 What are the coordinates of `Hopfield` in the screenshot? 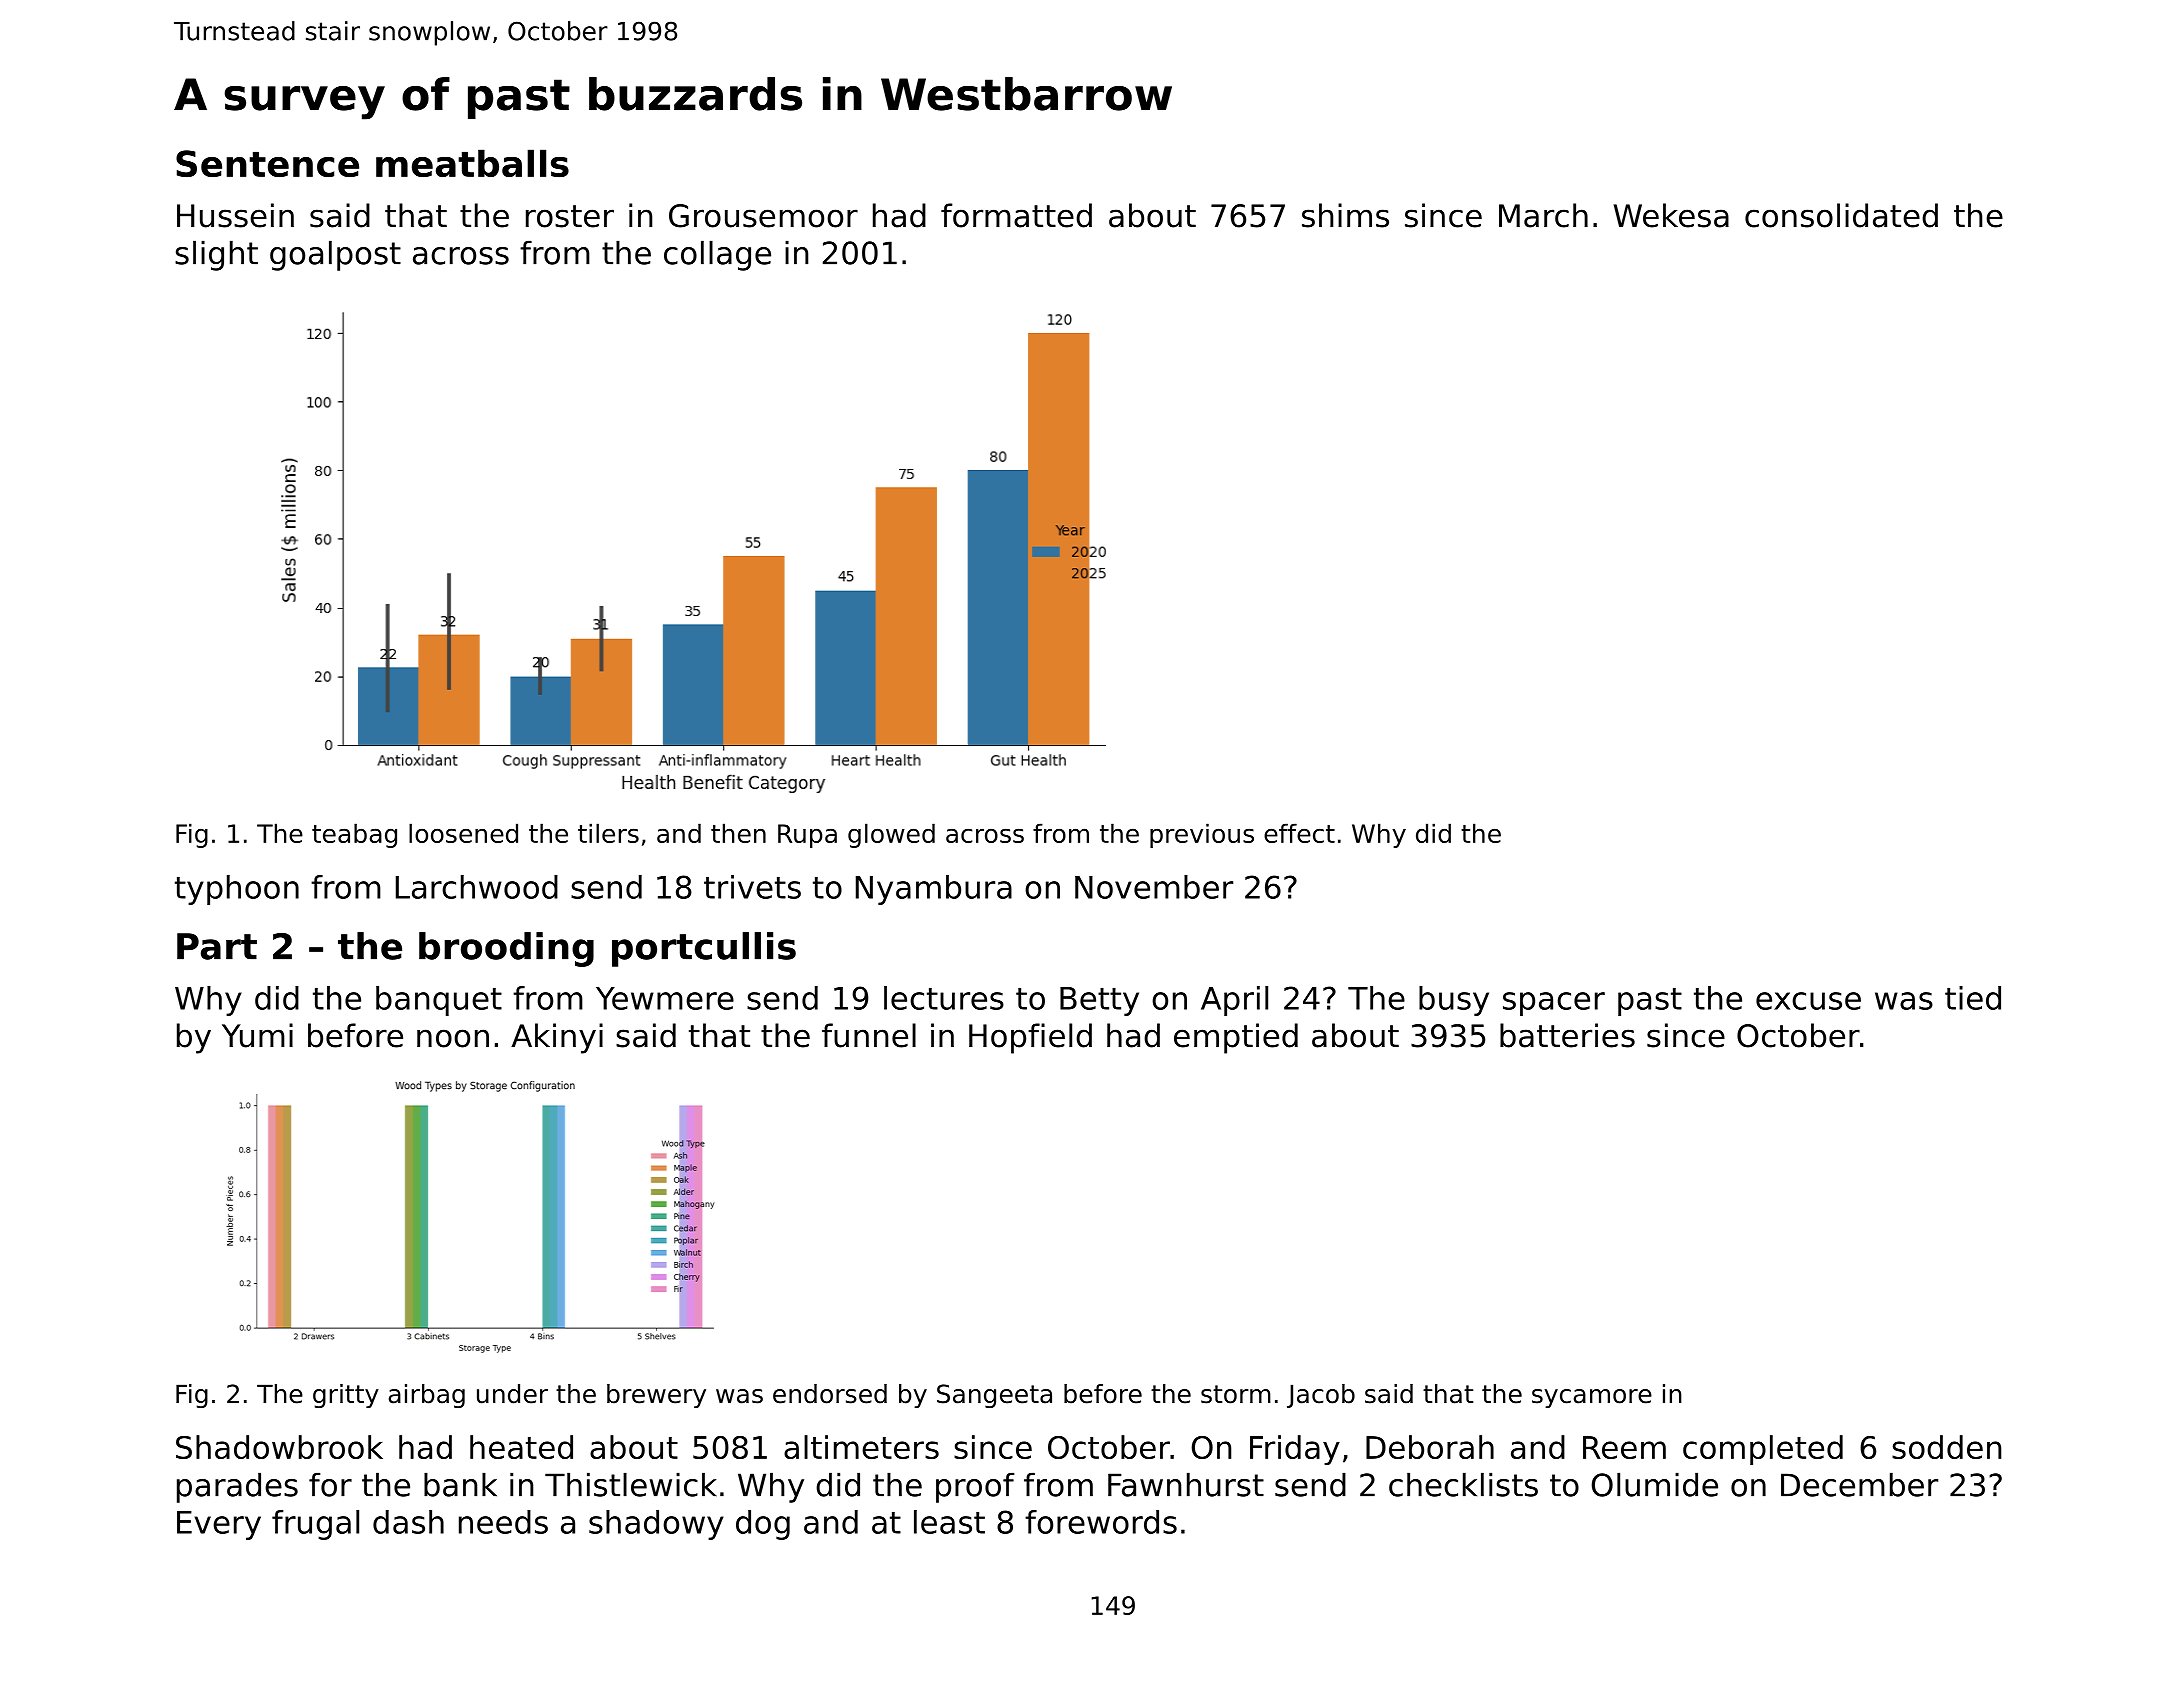 It's located at (1030, 1038).
